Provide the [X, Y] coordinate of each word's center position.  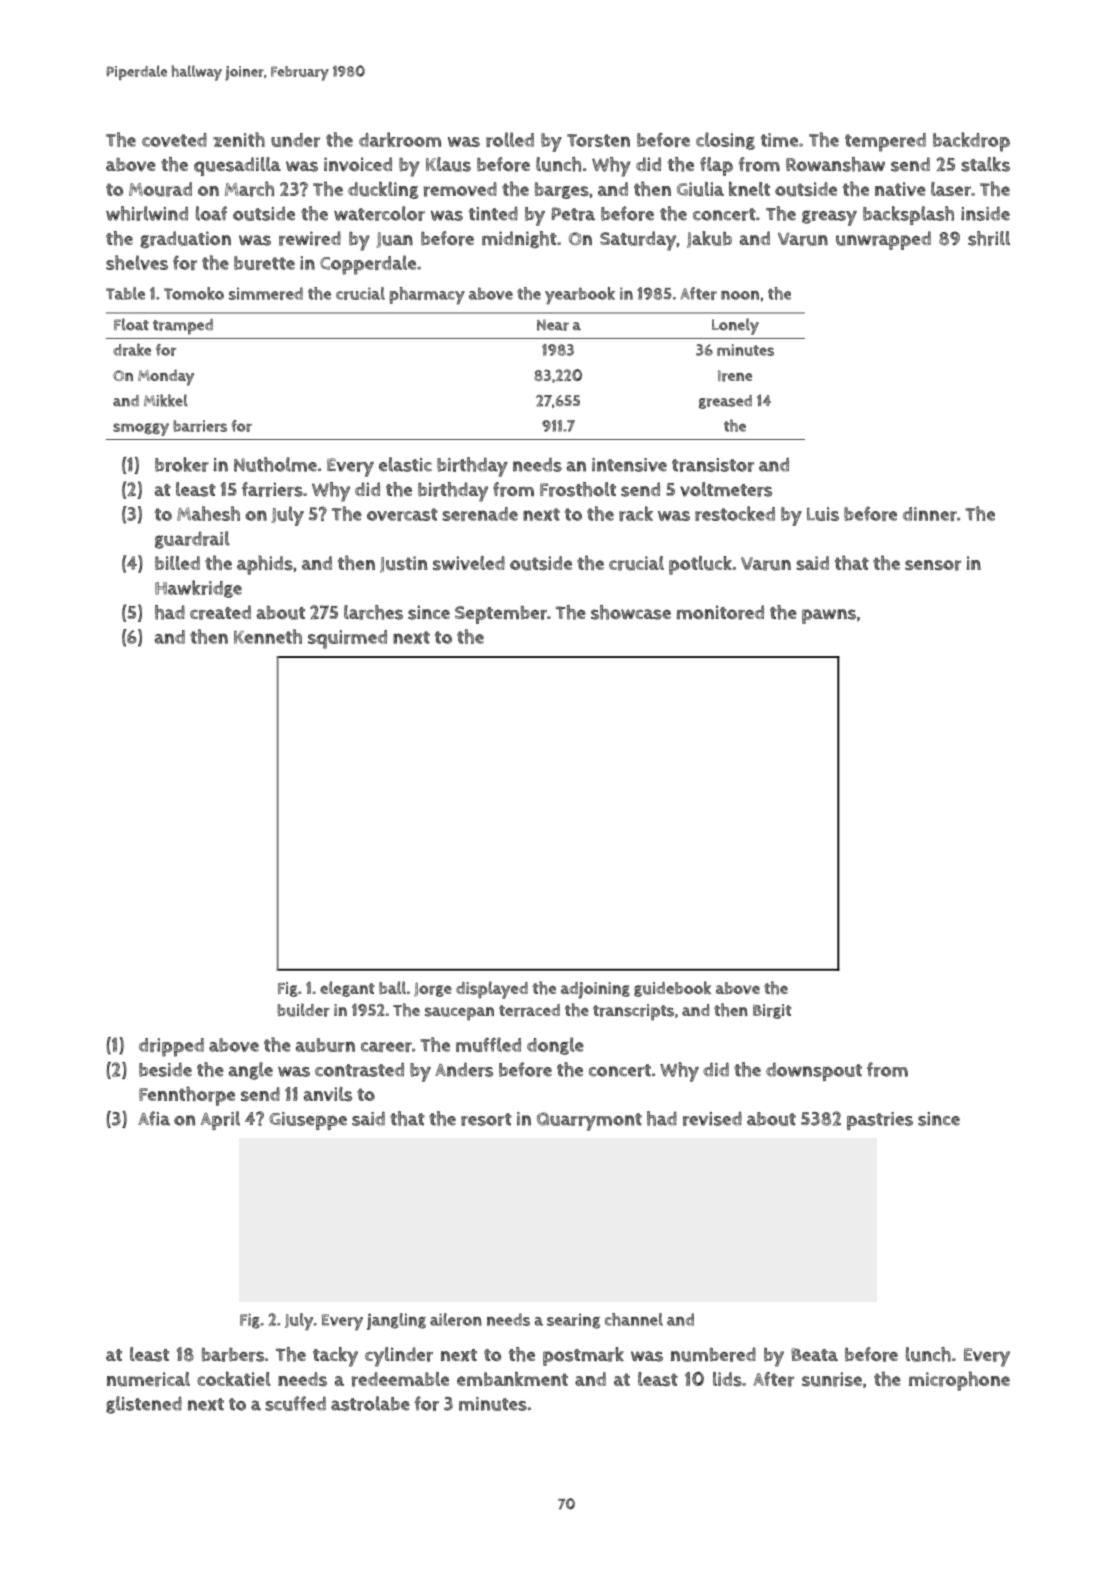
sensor [933, 565]
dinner [930, 514]
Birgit [772, 1011]
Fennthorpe [187, 1096]
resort [486, 1119]
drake [132, 349]
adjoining [595, 990]
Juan [394, 240]
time [779, 140]
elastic [405, 464]
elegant [347, 989]
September [501, 615]
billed [177, 563]
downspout [814, 1071]
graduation [185, 239]
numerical [148, 1379]
